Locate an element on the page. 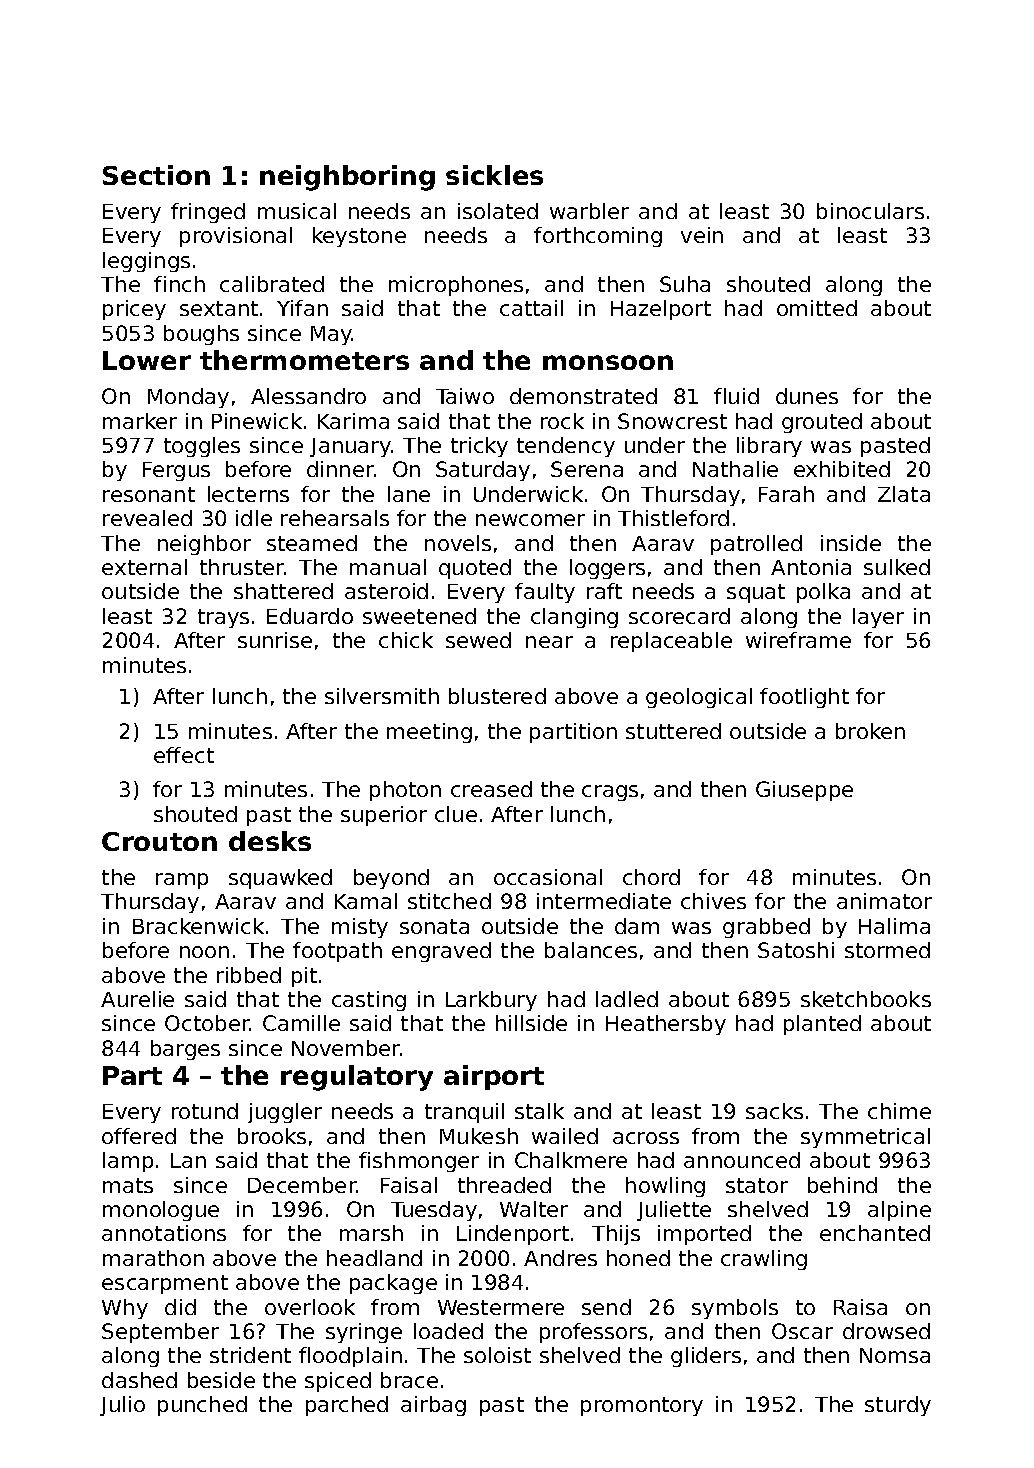  crags is located at coordinates (610, 793).
